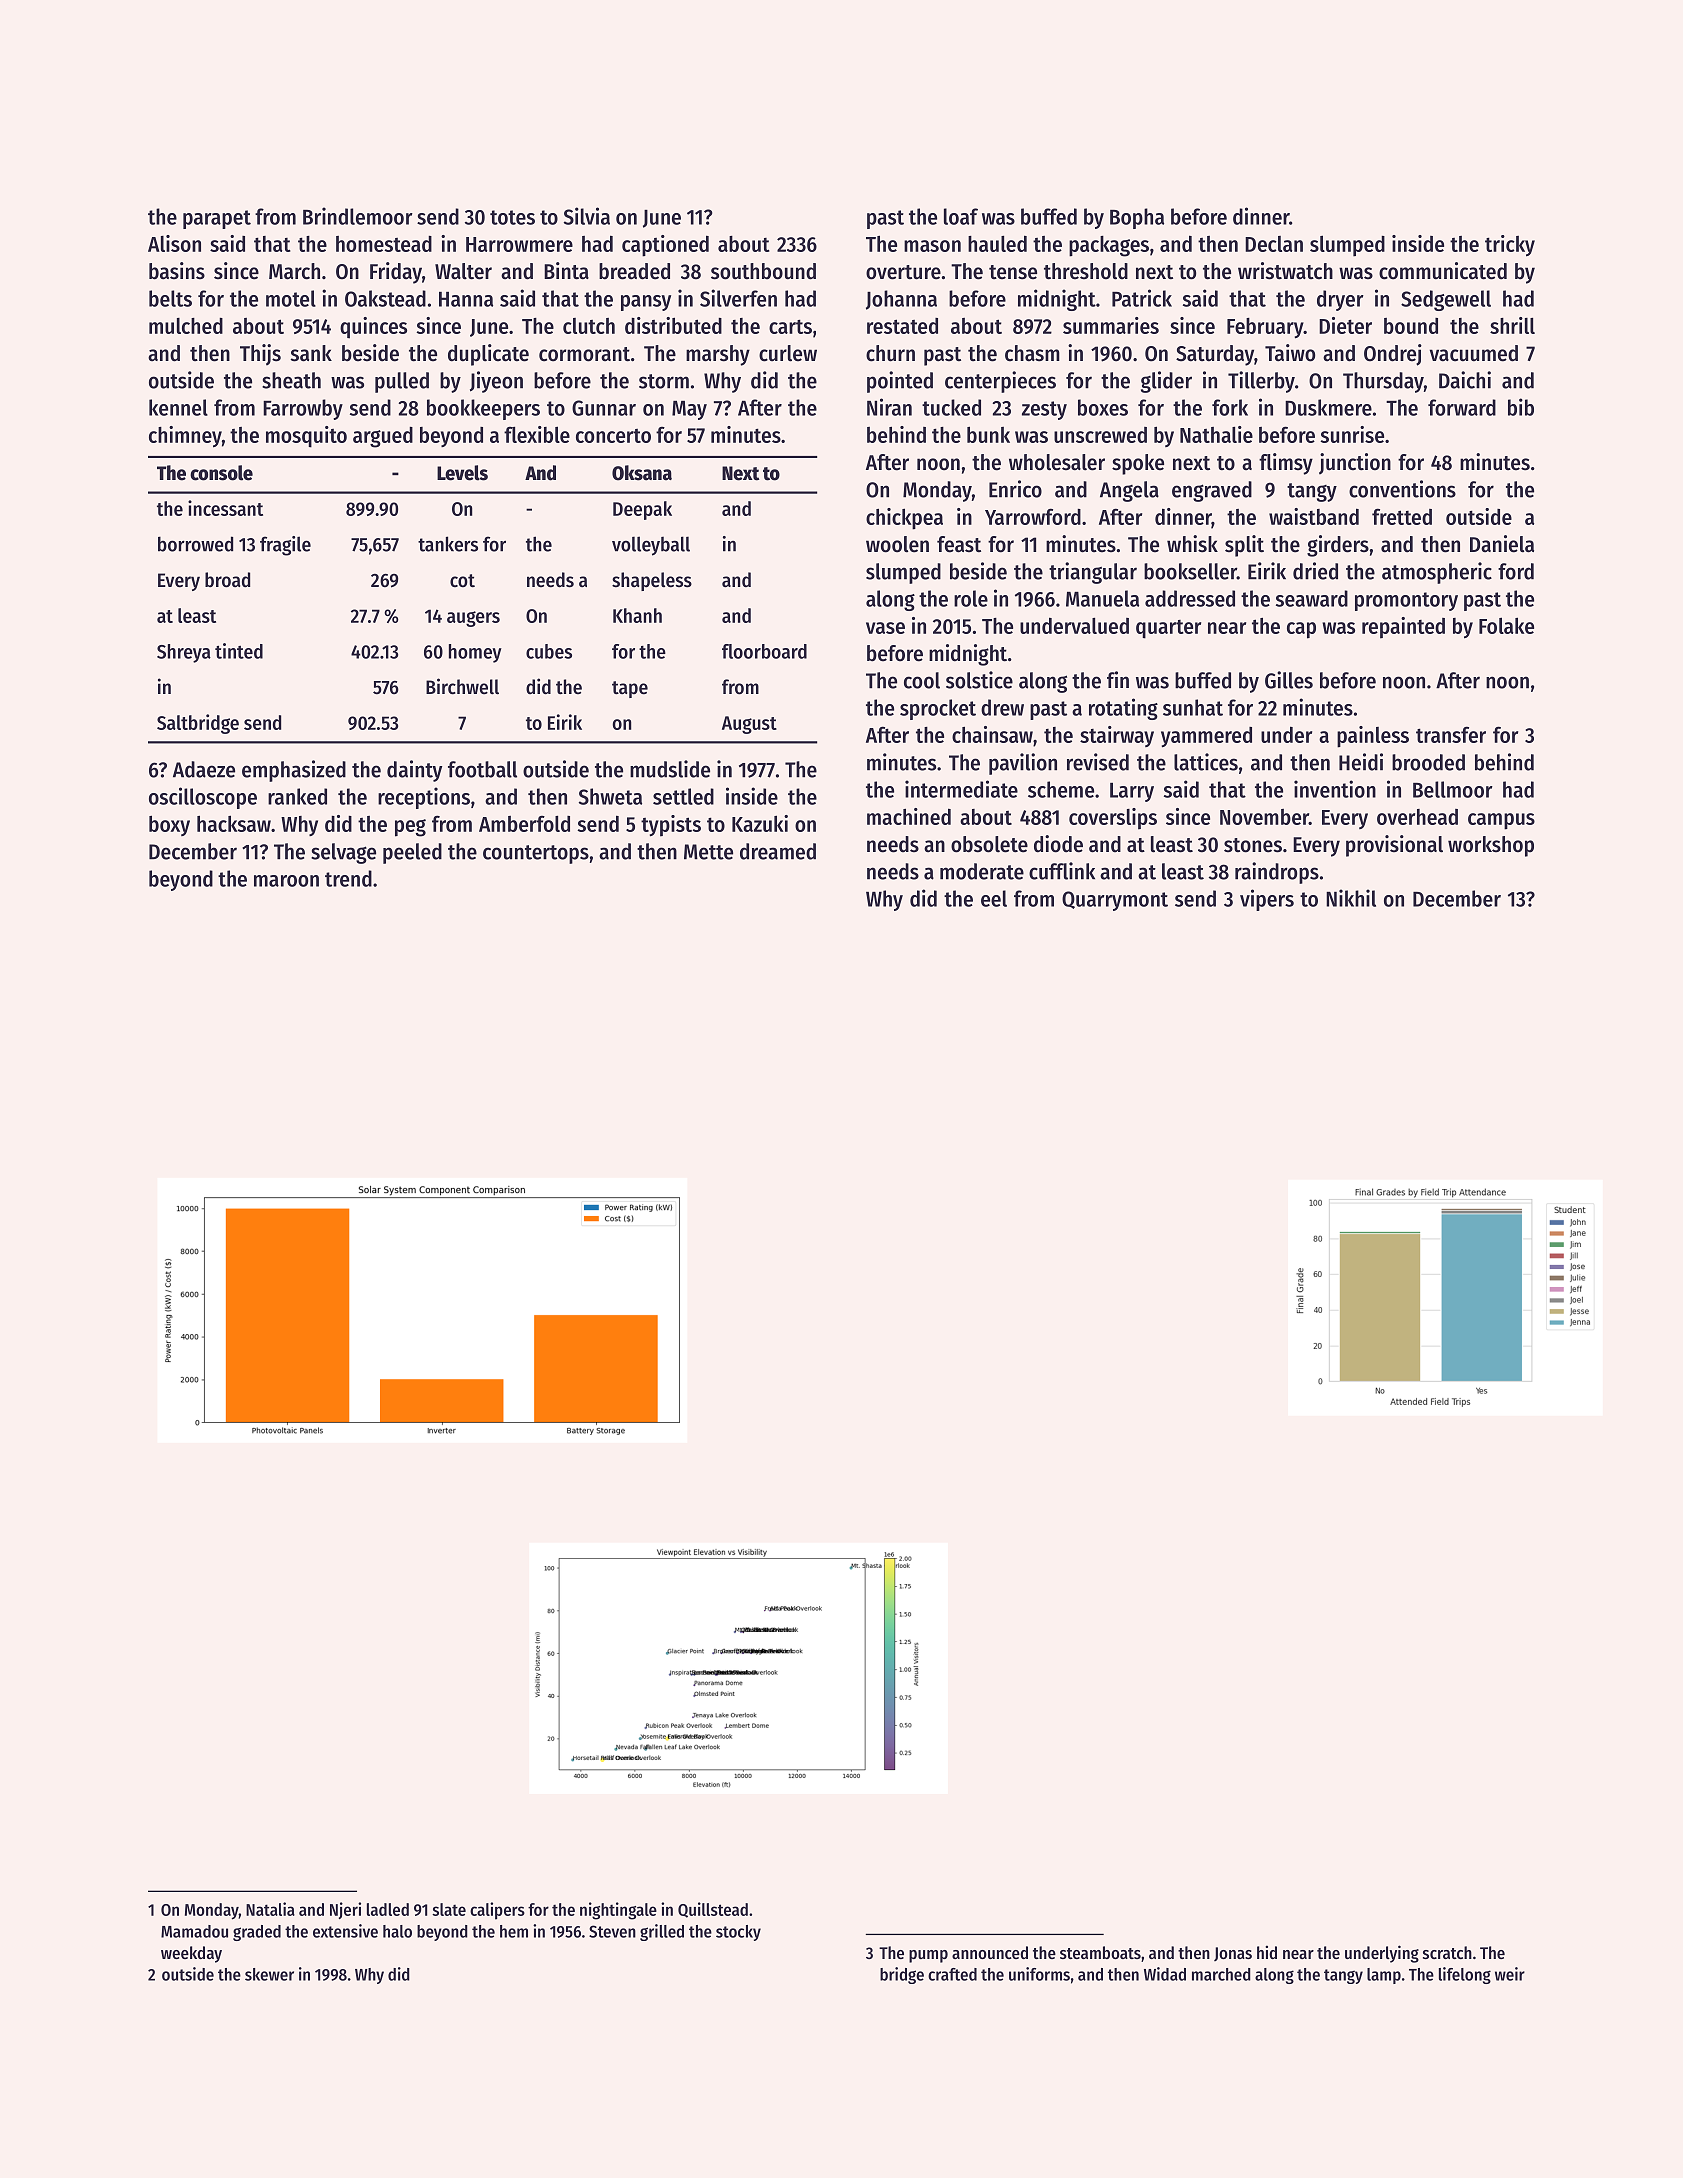 The height and width of the image is (2178, 1683). I want to click on Njeri, so click(345, 1910).
